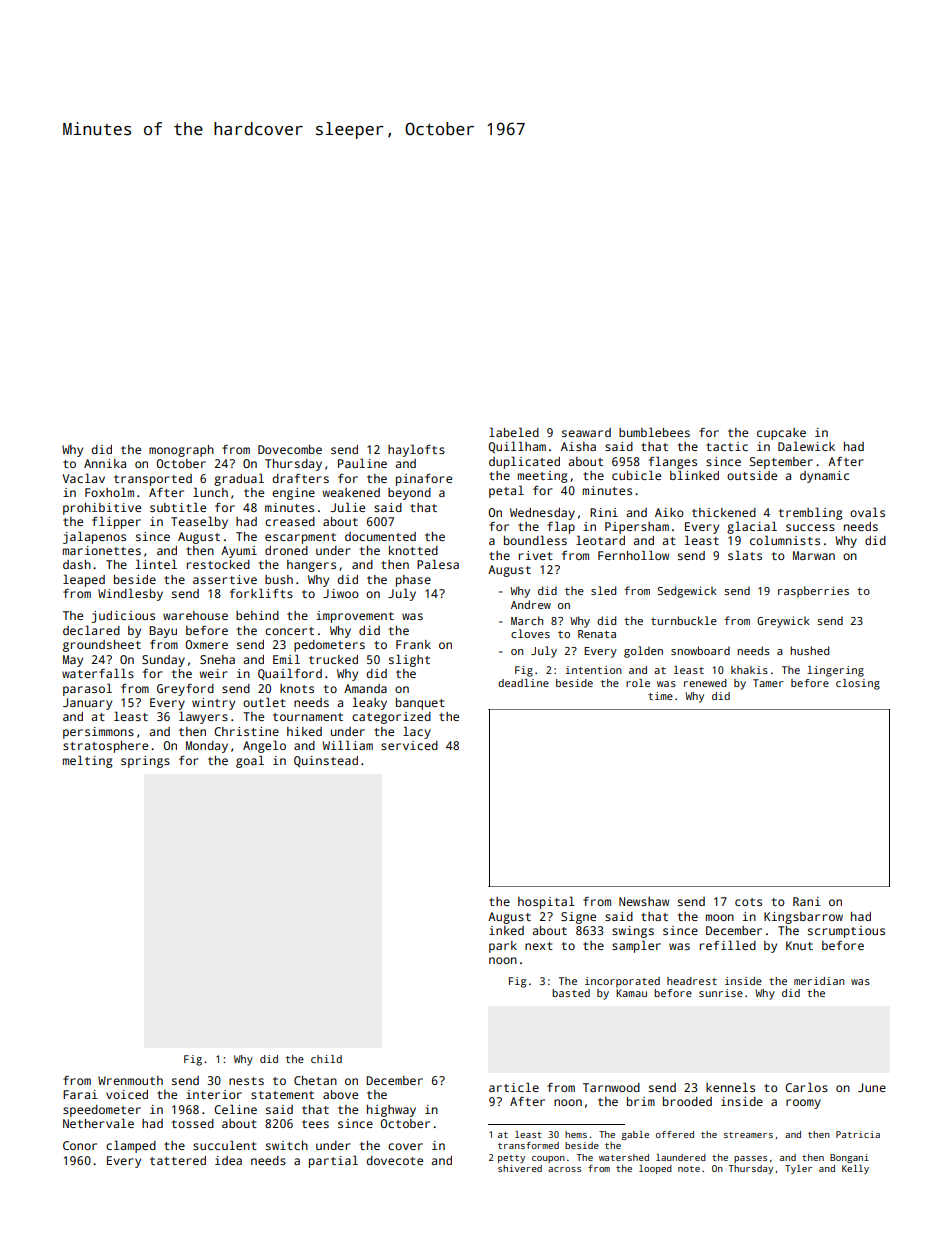  What do you see at coordinates (413, 644) in the page?
I see `Frank` at bounding box center [413, 644].
